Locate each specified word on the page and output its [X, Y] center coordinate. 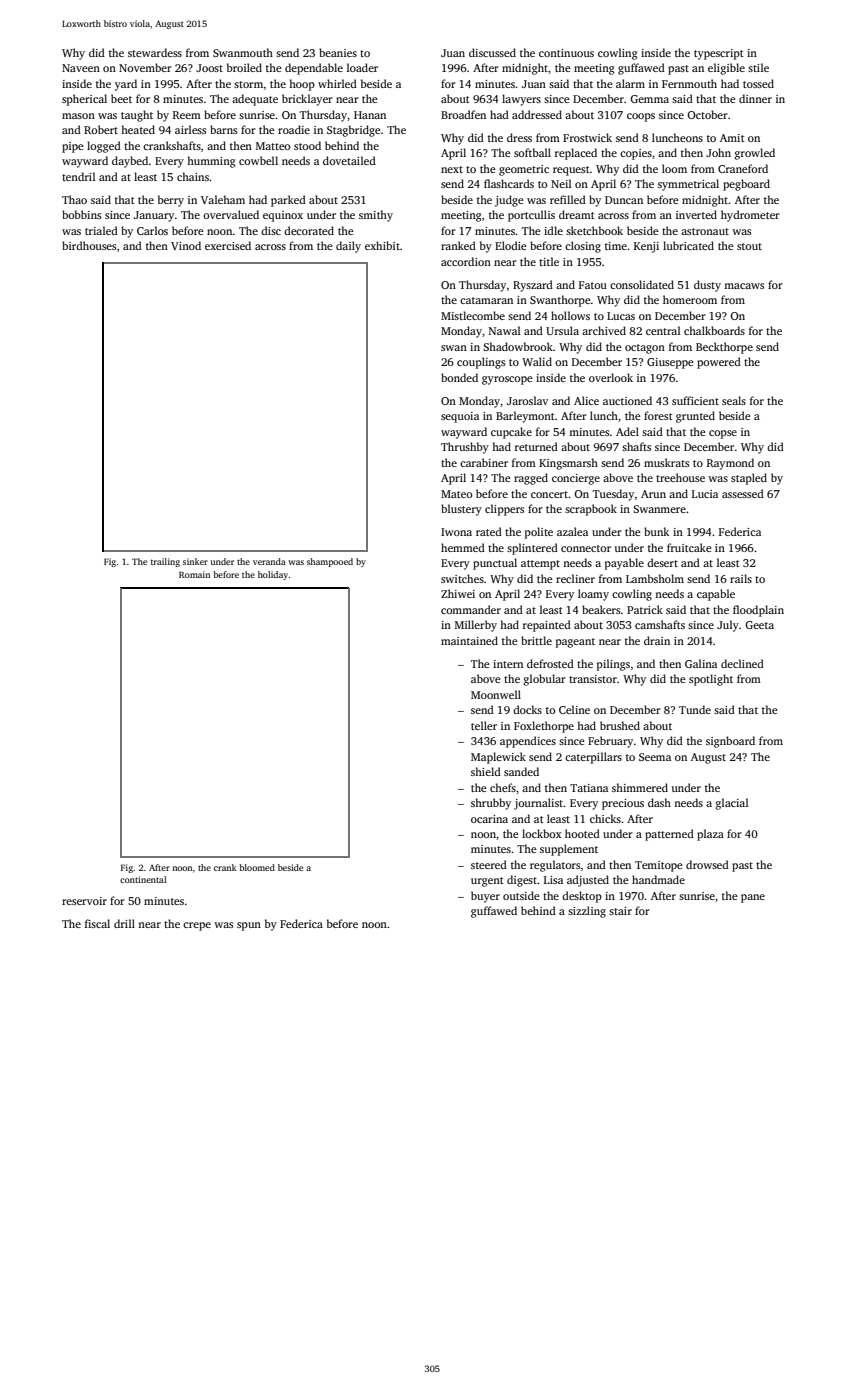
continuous [566, 53]
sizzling [587, 912]
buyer [485, 897]
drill [124, 923]
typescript [719, 54]
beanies [338, 52]
